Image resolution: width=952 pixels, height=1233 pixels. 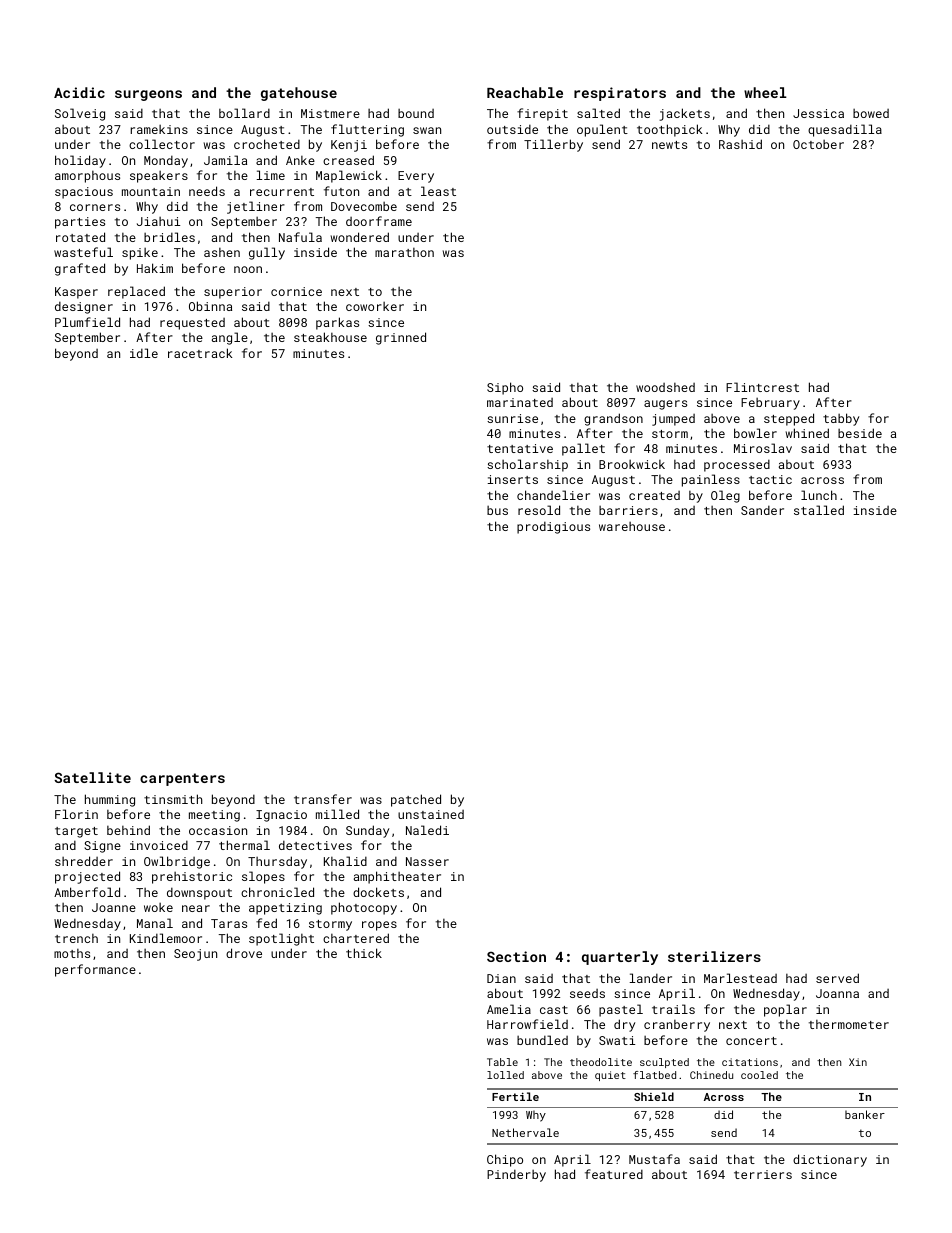 What do you see at coordinates (79, 92) in the screenshot?
I see `Acidic` at bounding box center [79, 92].
